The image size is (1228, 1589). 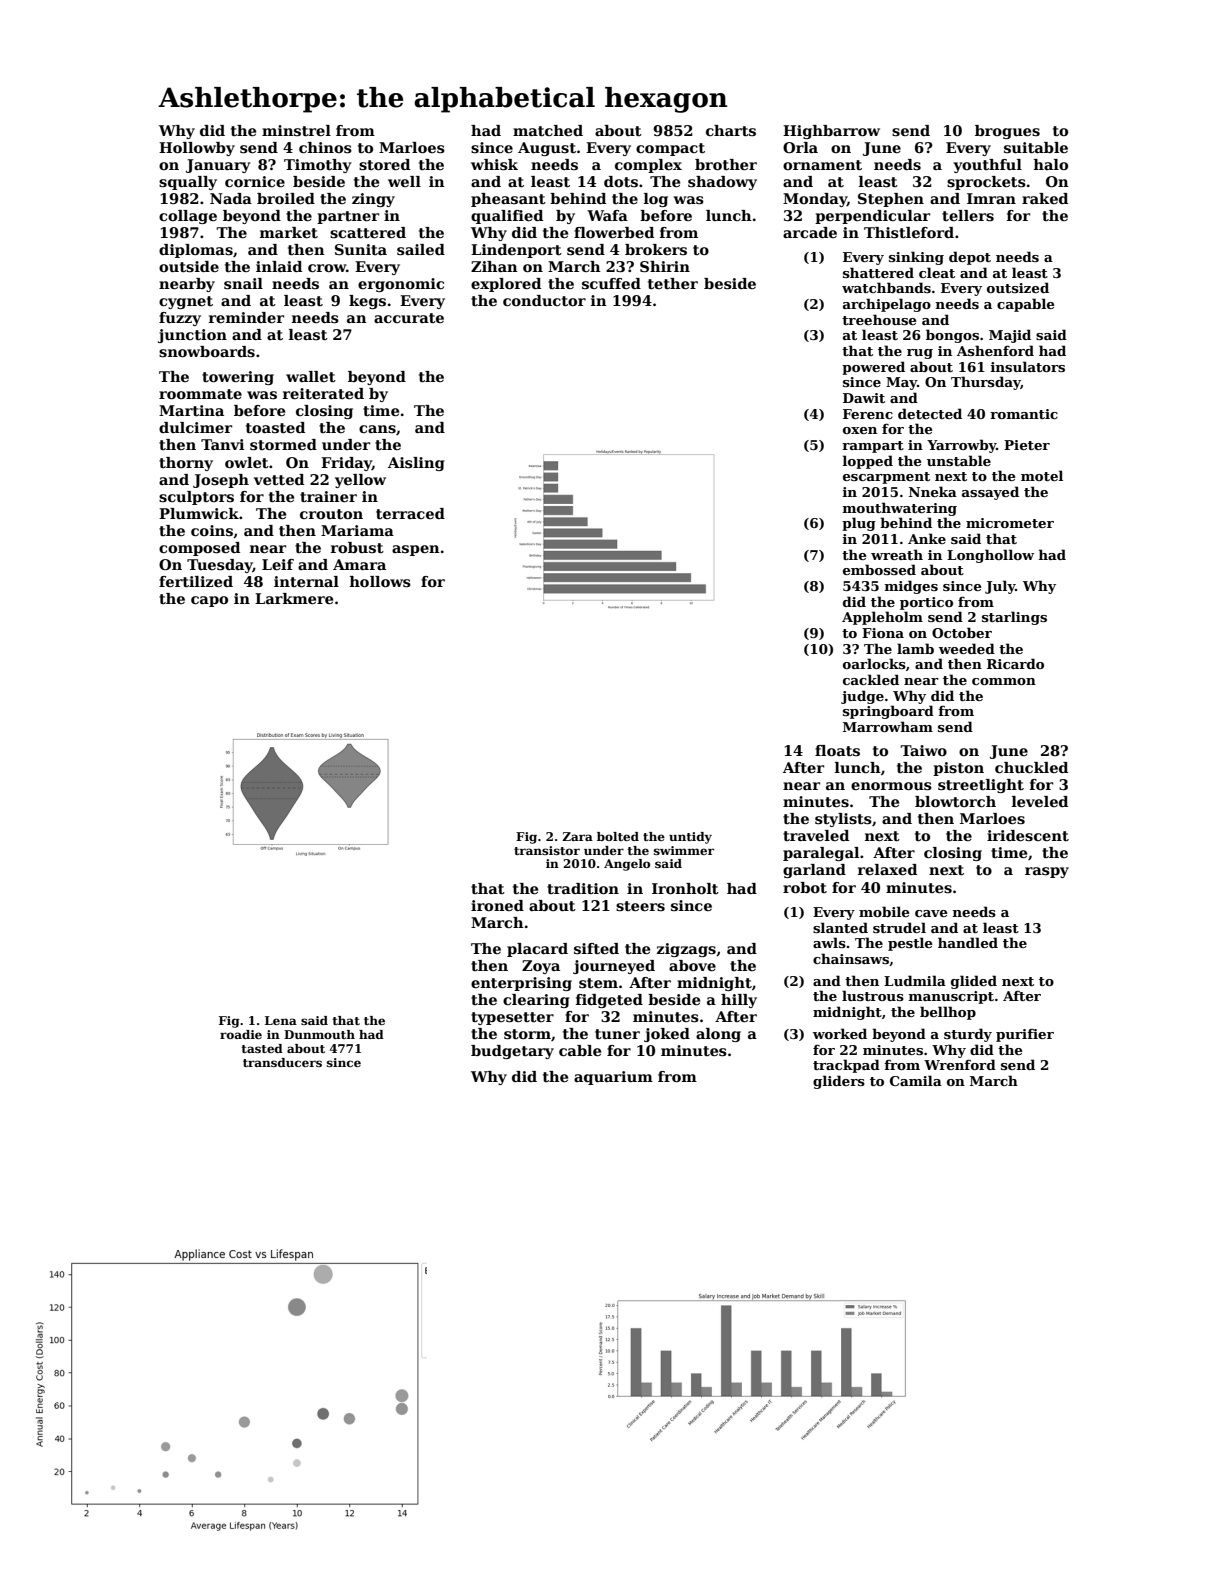 I want to click on shadowy, so click(x=722, y=183).
